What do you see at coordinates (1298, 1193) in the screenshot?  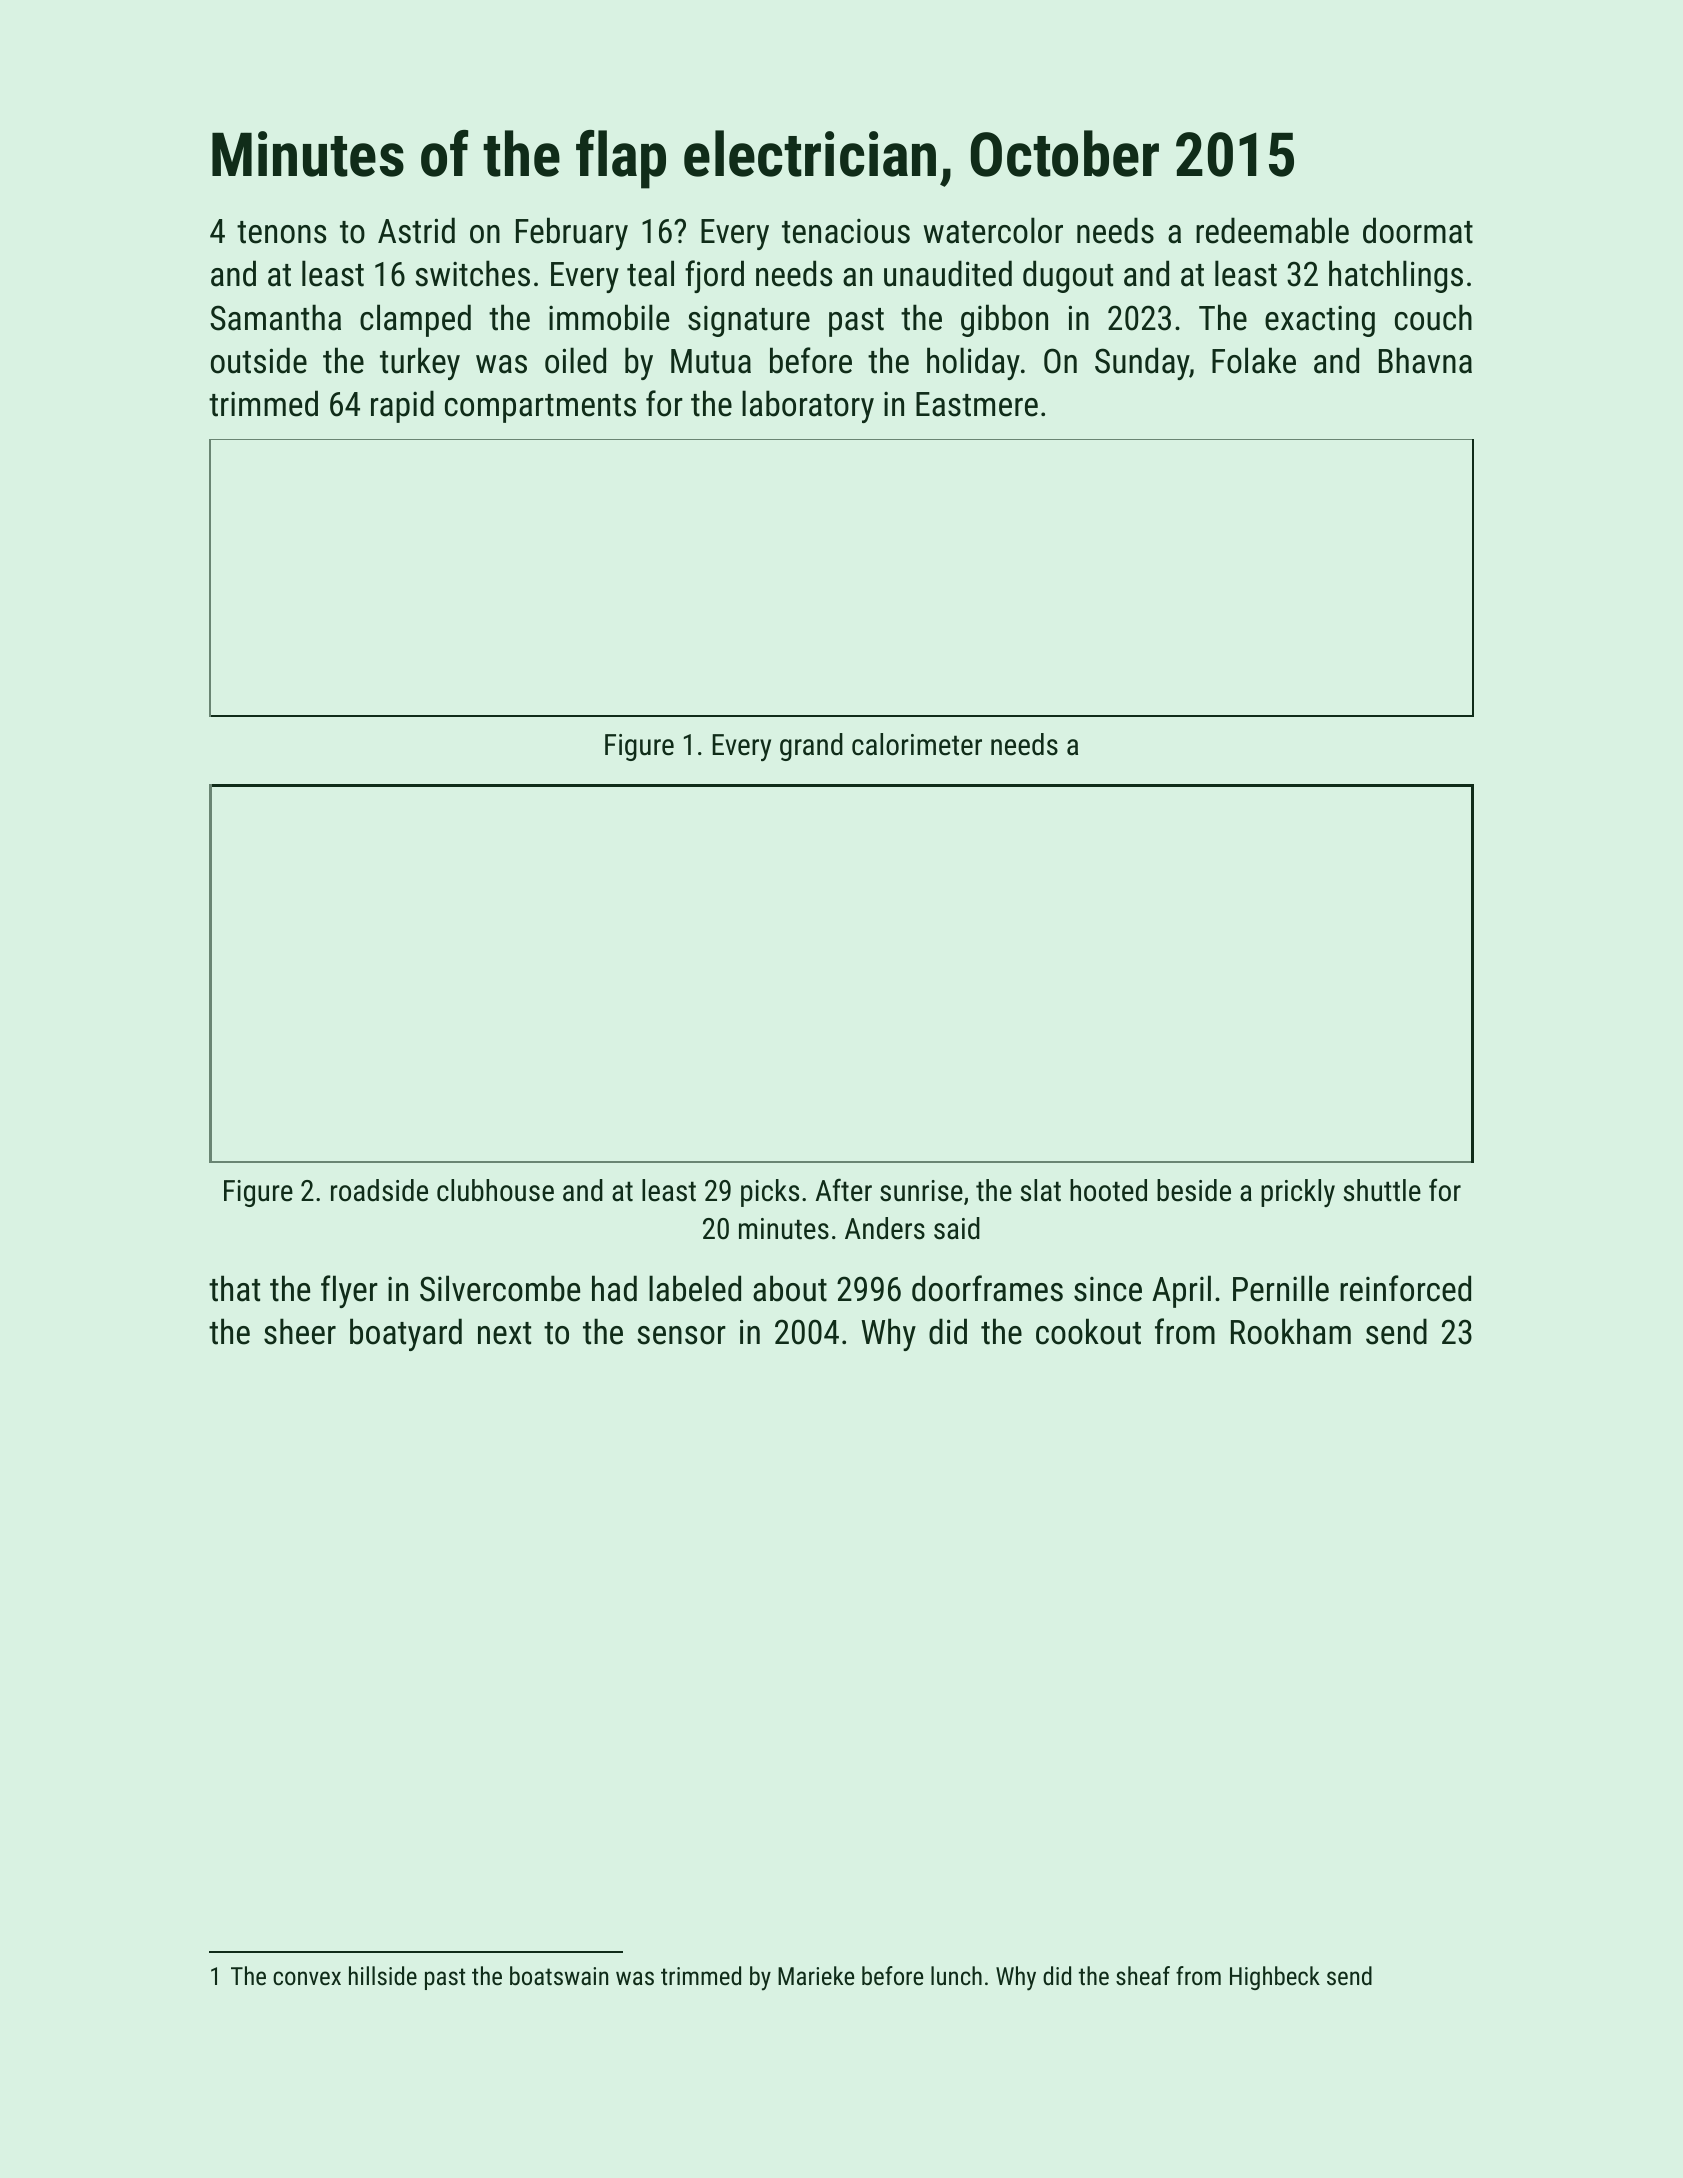 I see `prickly` at bounding box center [1298, 1193].
